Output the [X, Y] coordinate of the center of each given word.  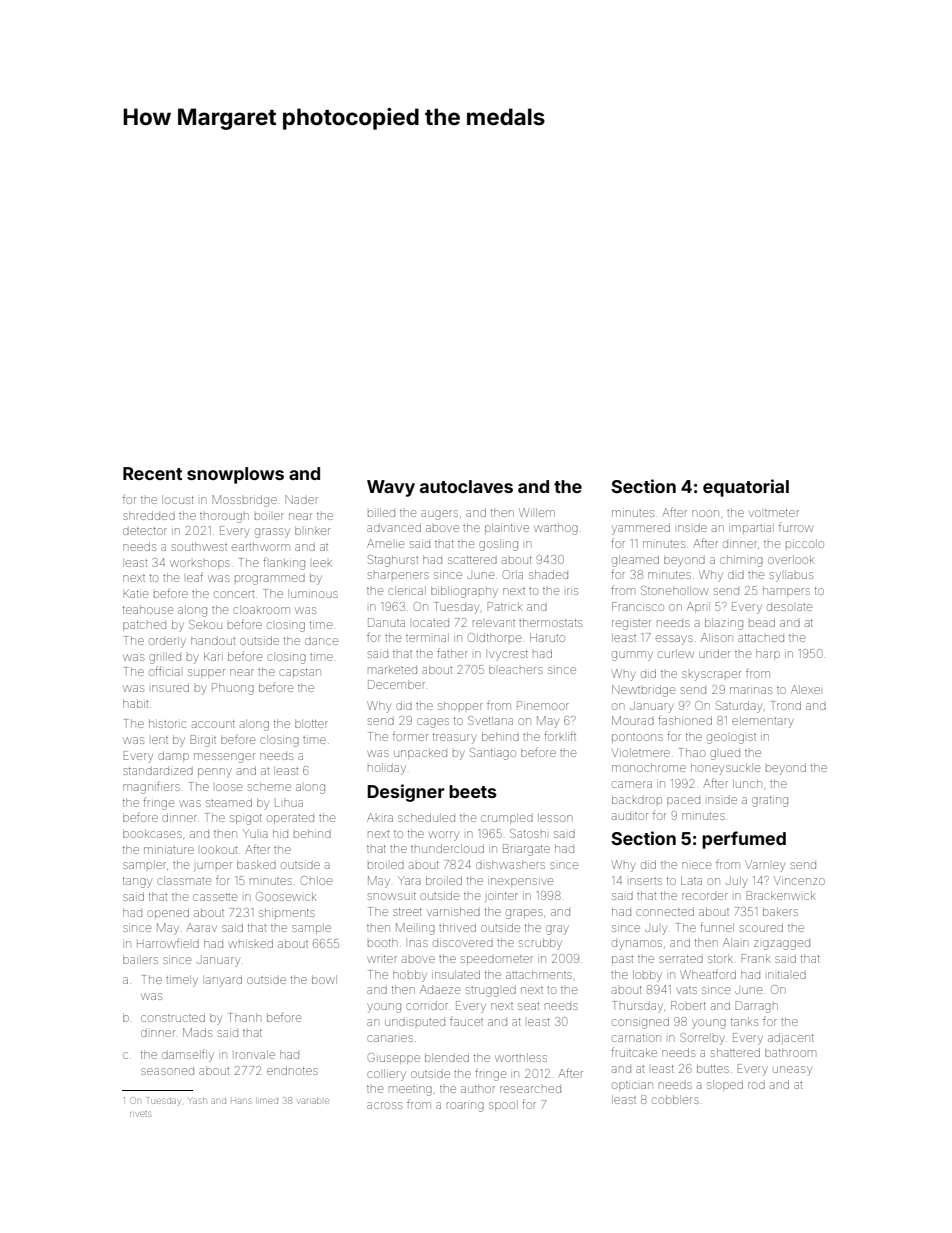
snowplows [235, 475]
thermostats [550, 622]
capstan [300, 673]
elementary [762, 722]
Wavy [391, 488]
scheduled [426, 817]
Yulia [255, 834]
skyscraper [711, 676]
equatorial [746, 488]
